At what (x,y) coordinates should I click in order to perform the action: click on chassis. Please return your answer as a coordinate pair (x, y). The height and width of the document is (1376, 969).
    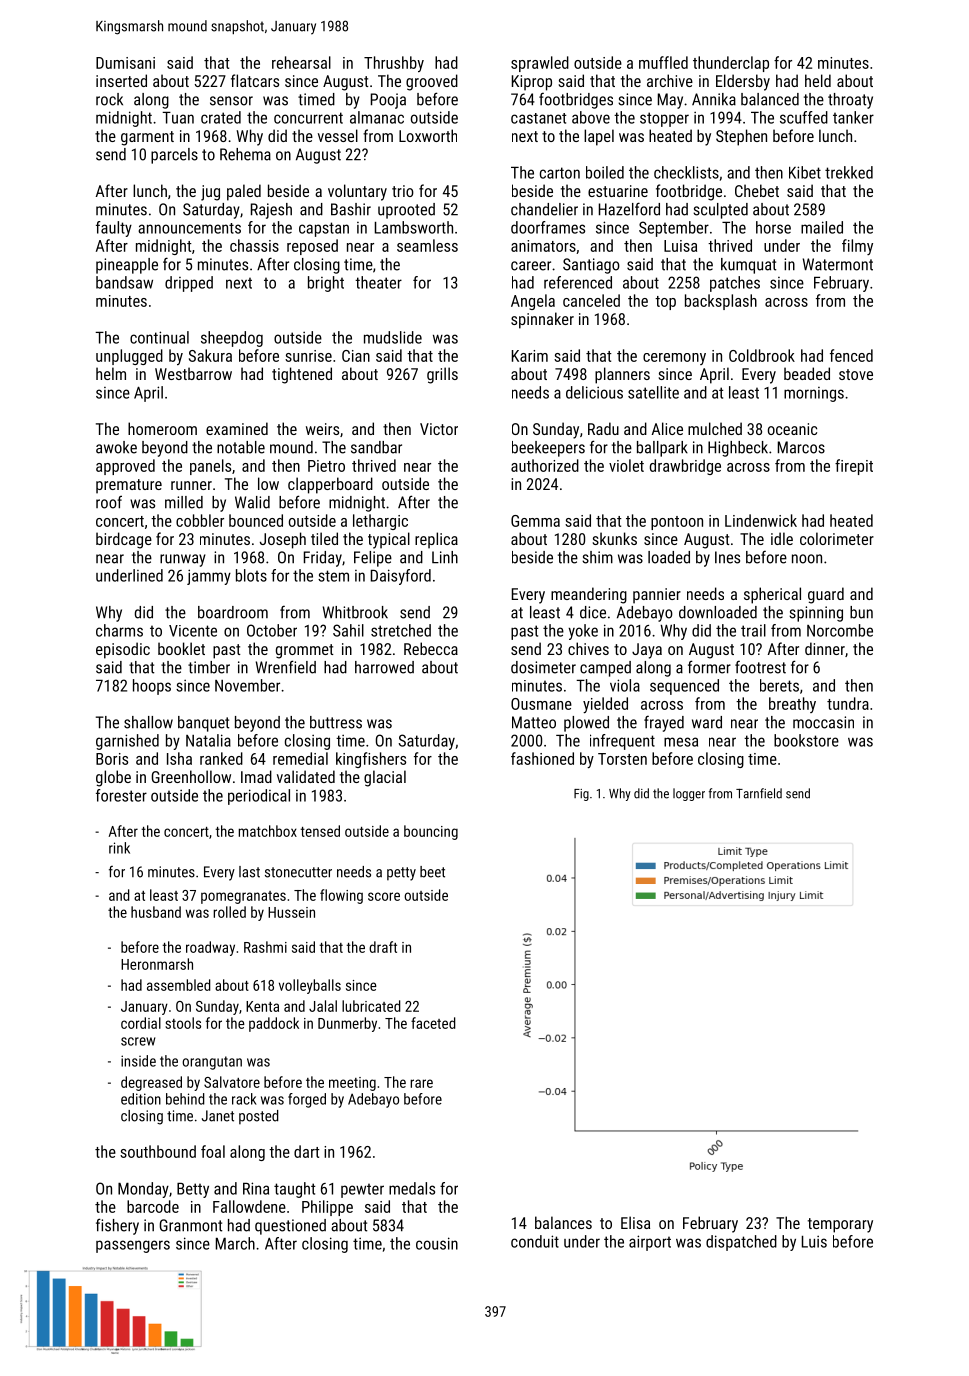
    Looking at the image, I should click on (254, 245).
